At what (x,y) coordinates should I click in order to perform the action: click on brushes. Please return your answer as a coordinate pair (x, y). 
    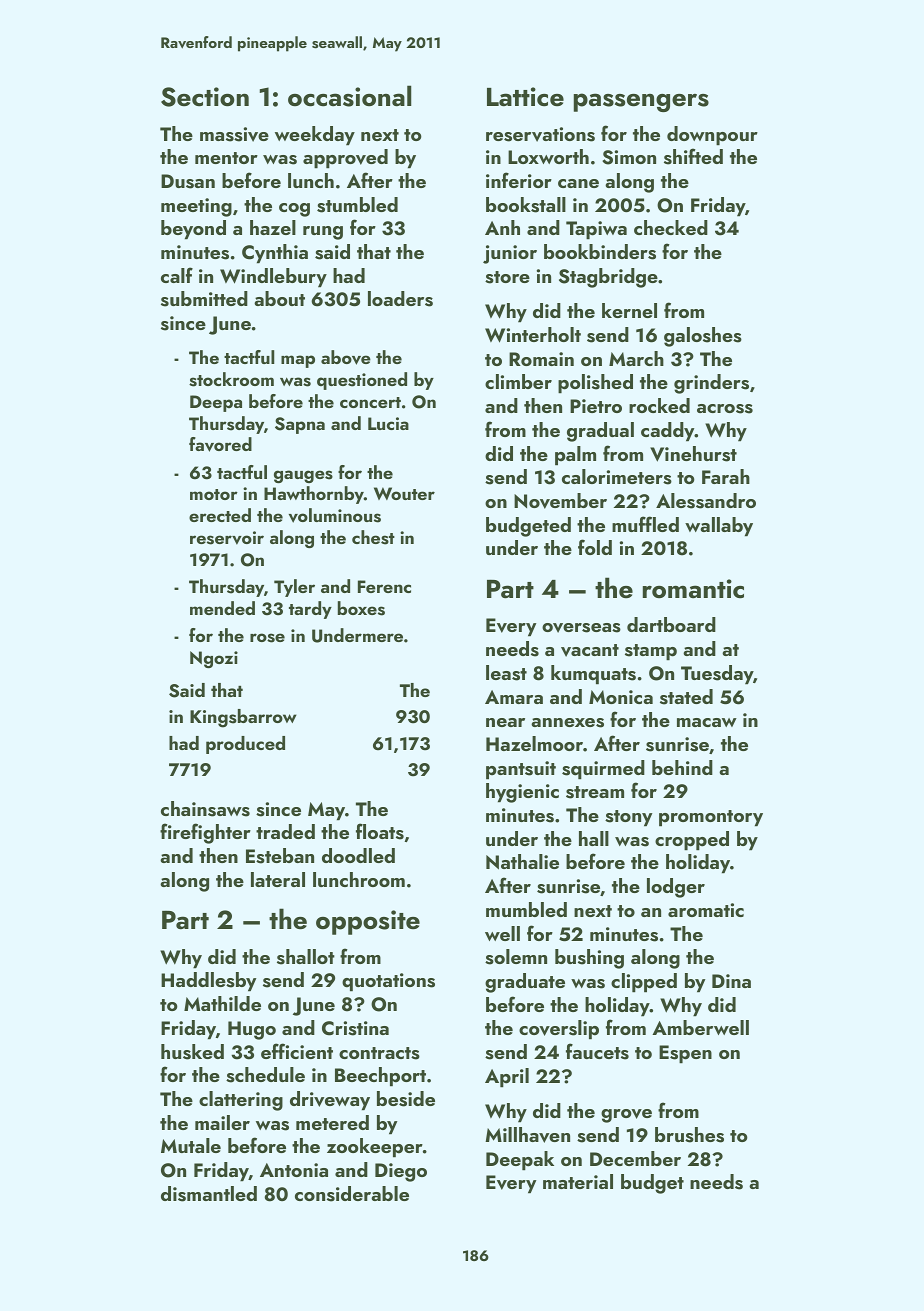
    Looking at the image, I should click on (689, 1135).
